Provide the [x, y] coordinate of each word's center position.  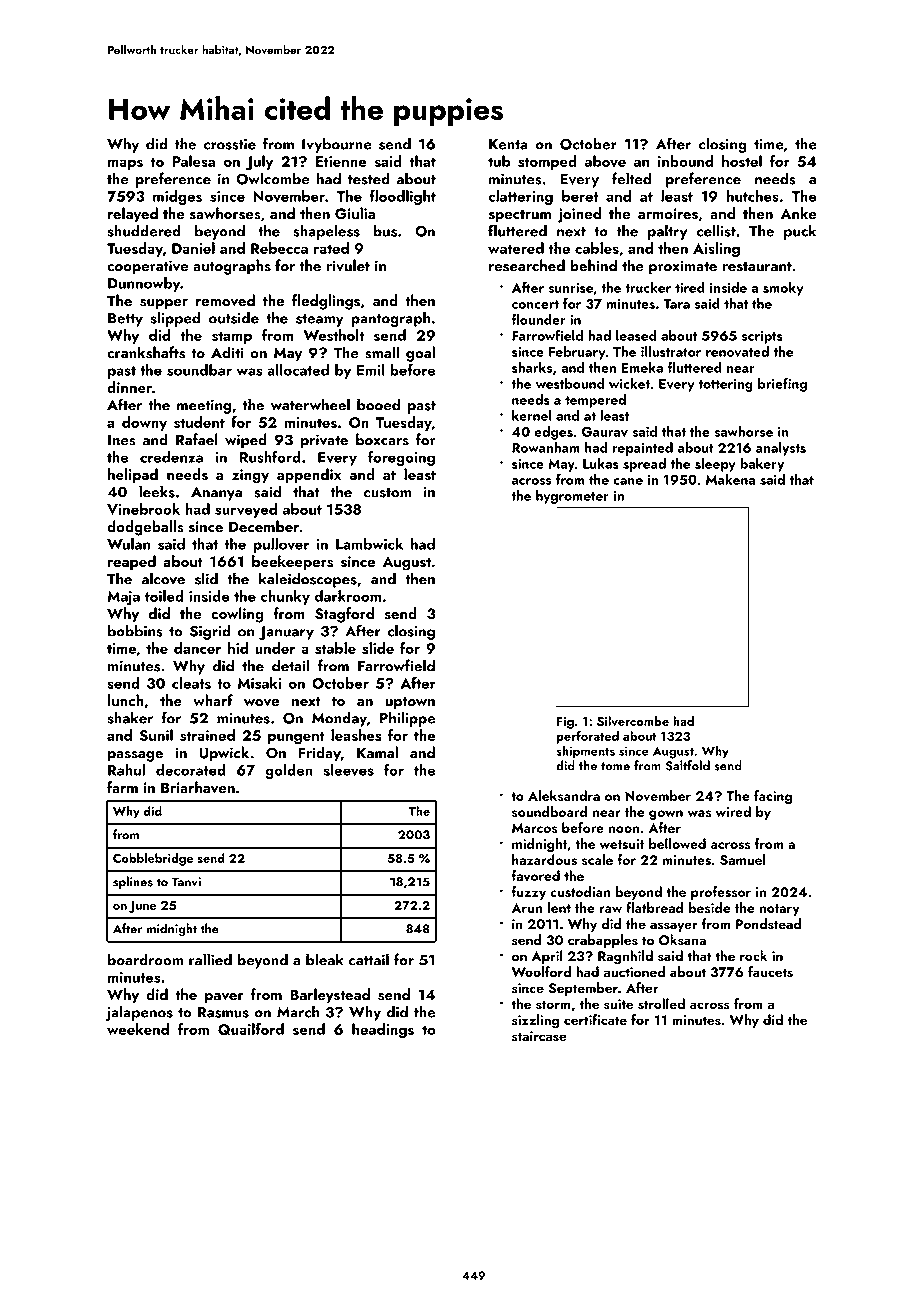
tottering [725, 385]
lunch [125, 700]
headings [383, 1031]
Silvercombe [633, 721]
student [199, 422]
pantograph [390, 319]
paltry [667, 232]
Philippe [408, 719]
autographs [232, 267]
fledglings [326, 302]
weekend [138, 1029]
